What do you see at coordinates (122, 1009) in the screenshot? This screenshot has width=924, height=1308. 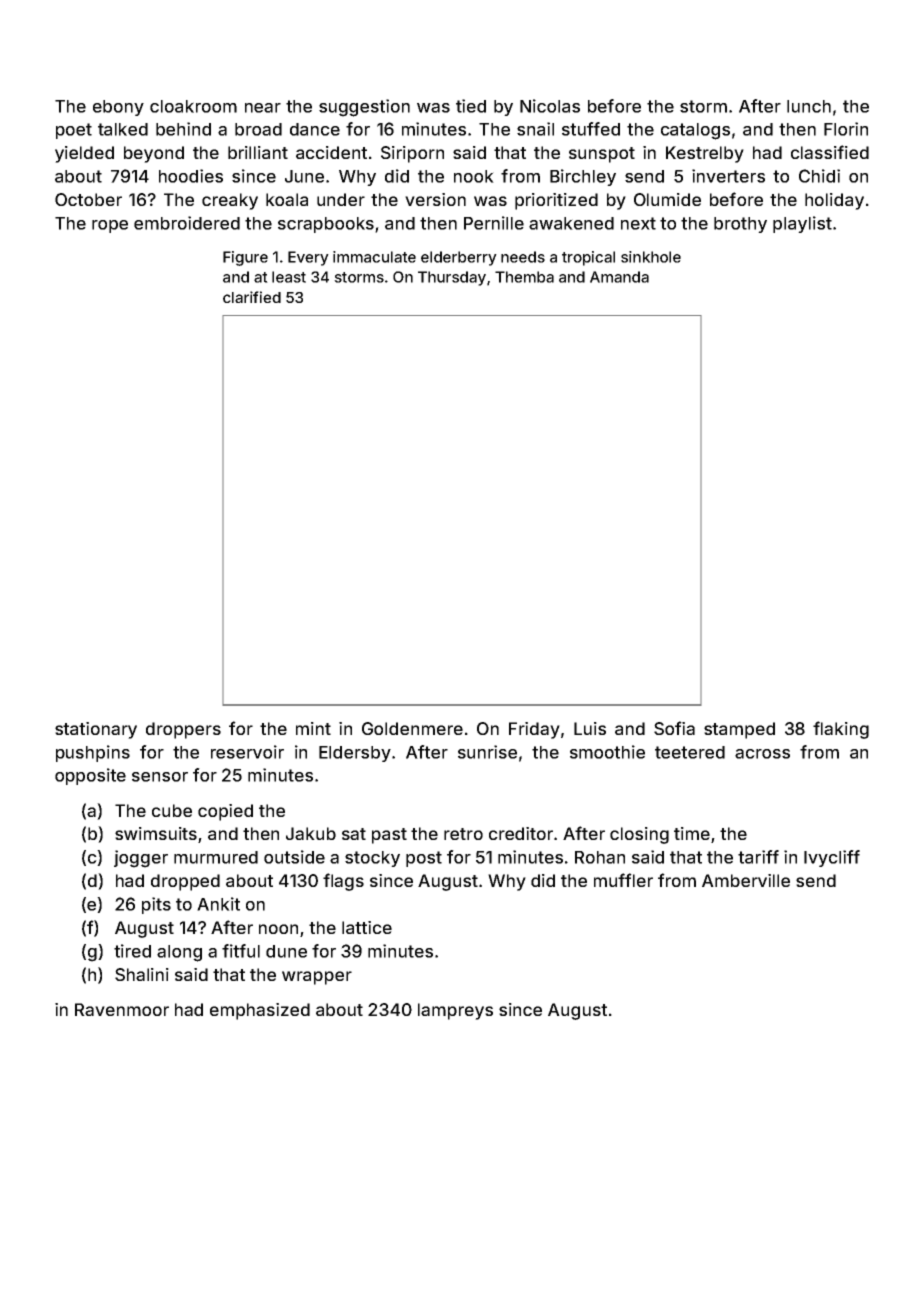 I see `Ravenmoor` at bounding box center [122, 1009].
